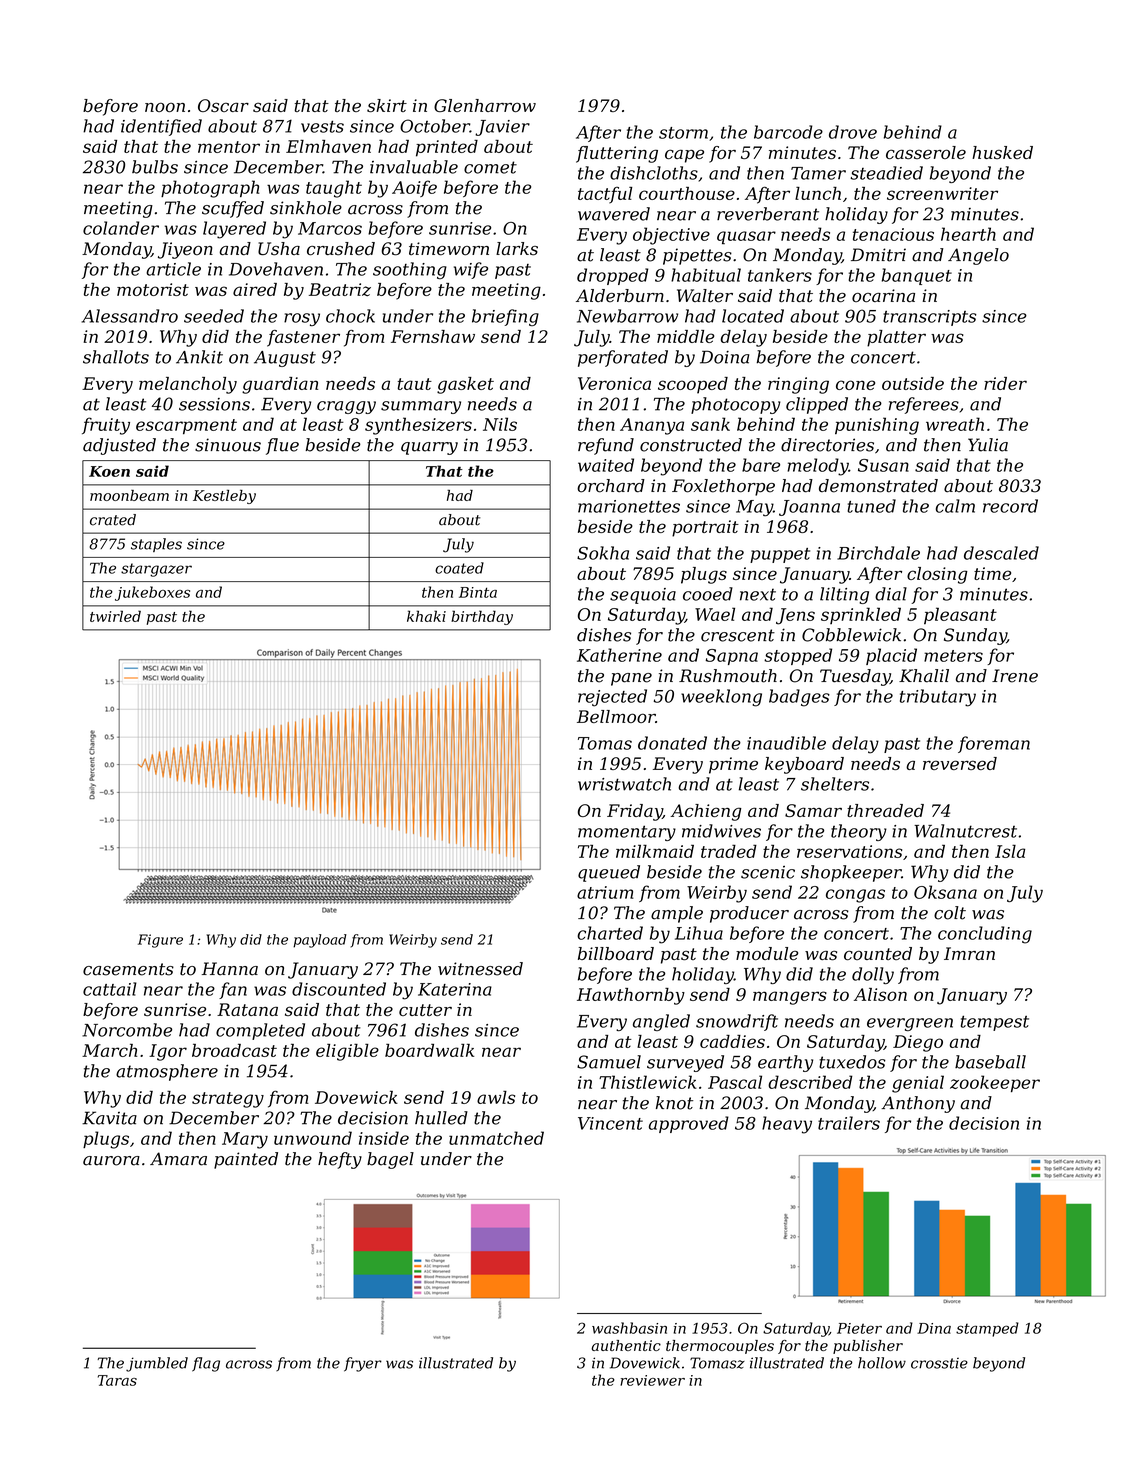 The image size is (1127, 1458). Describe the element at coordinates (853, 132) in the image. I see `drove` at that location.
